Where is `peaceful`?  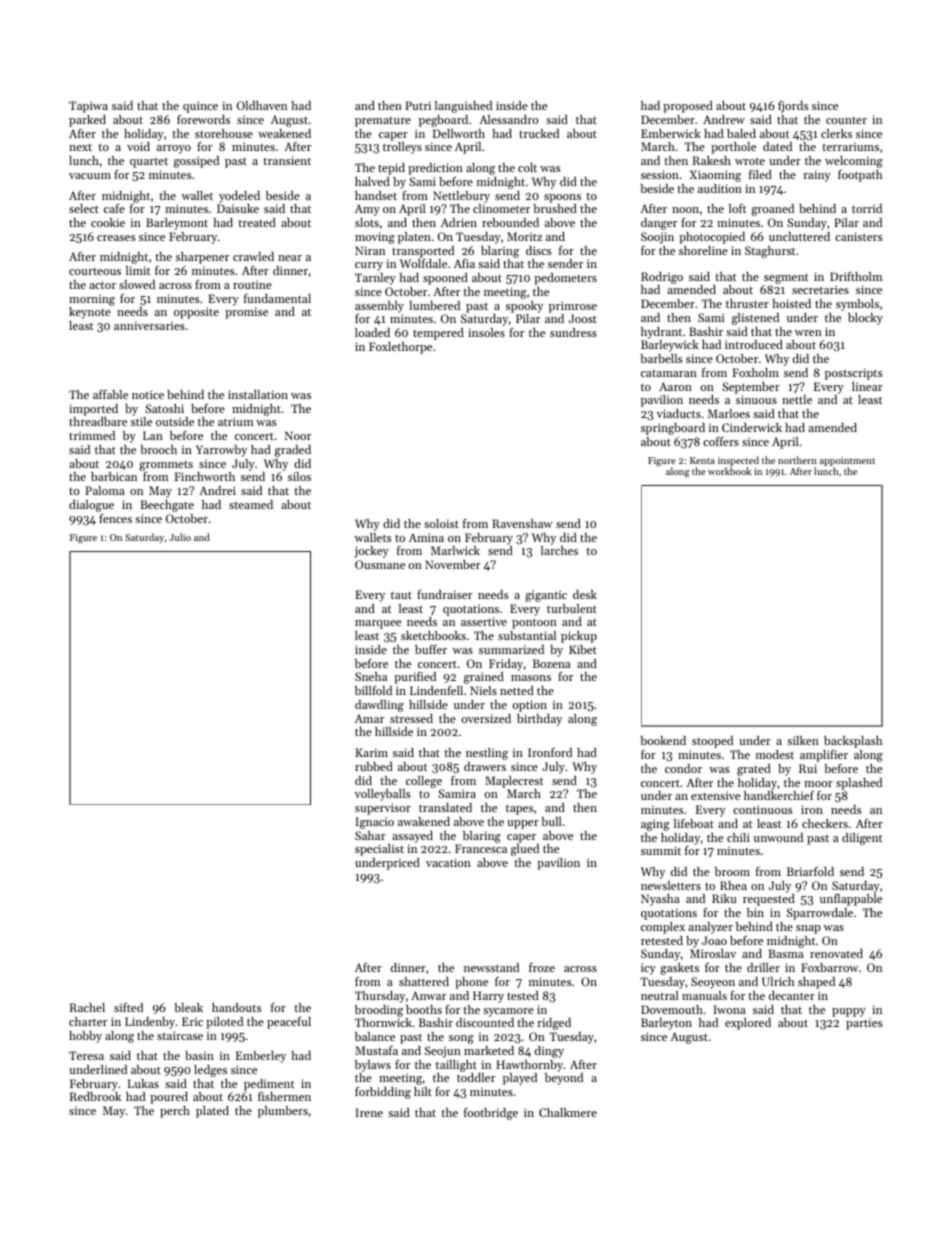
peaceful is located at coordinates (289, 1023).
